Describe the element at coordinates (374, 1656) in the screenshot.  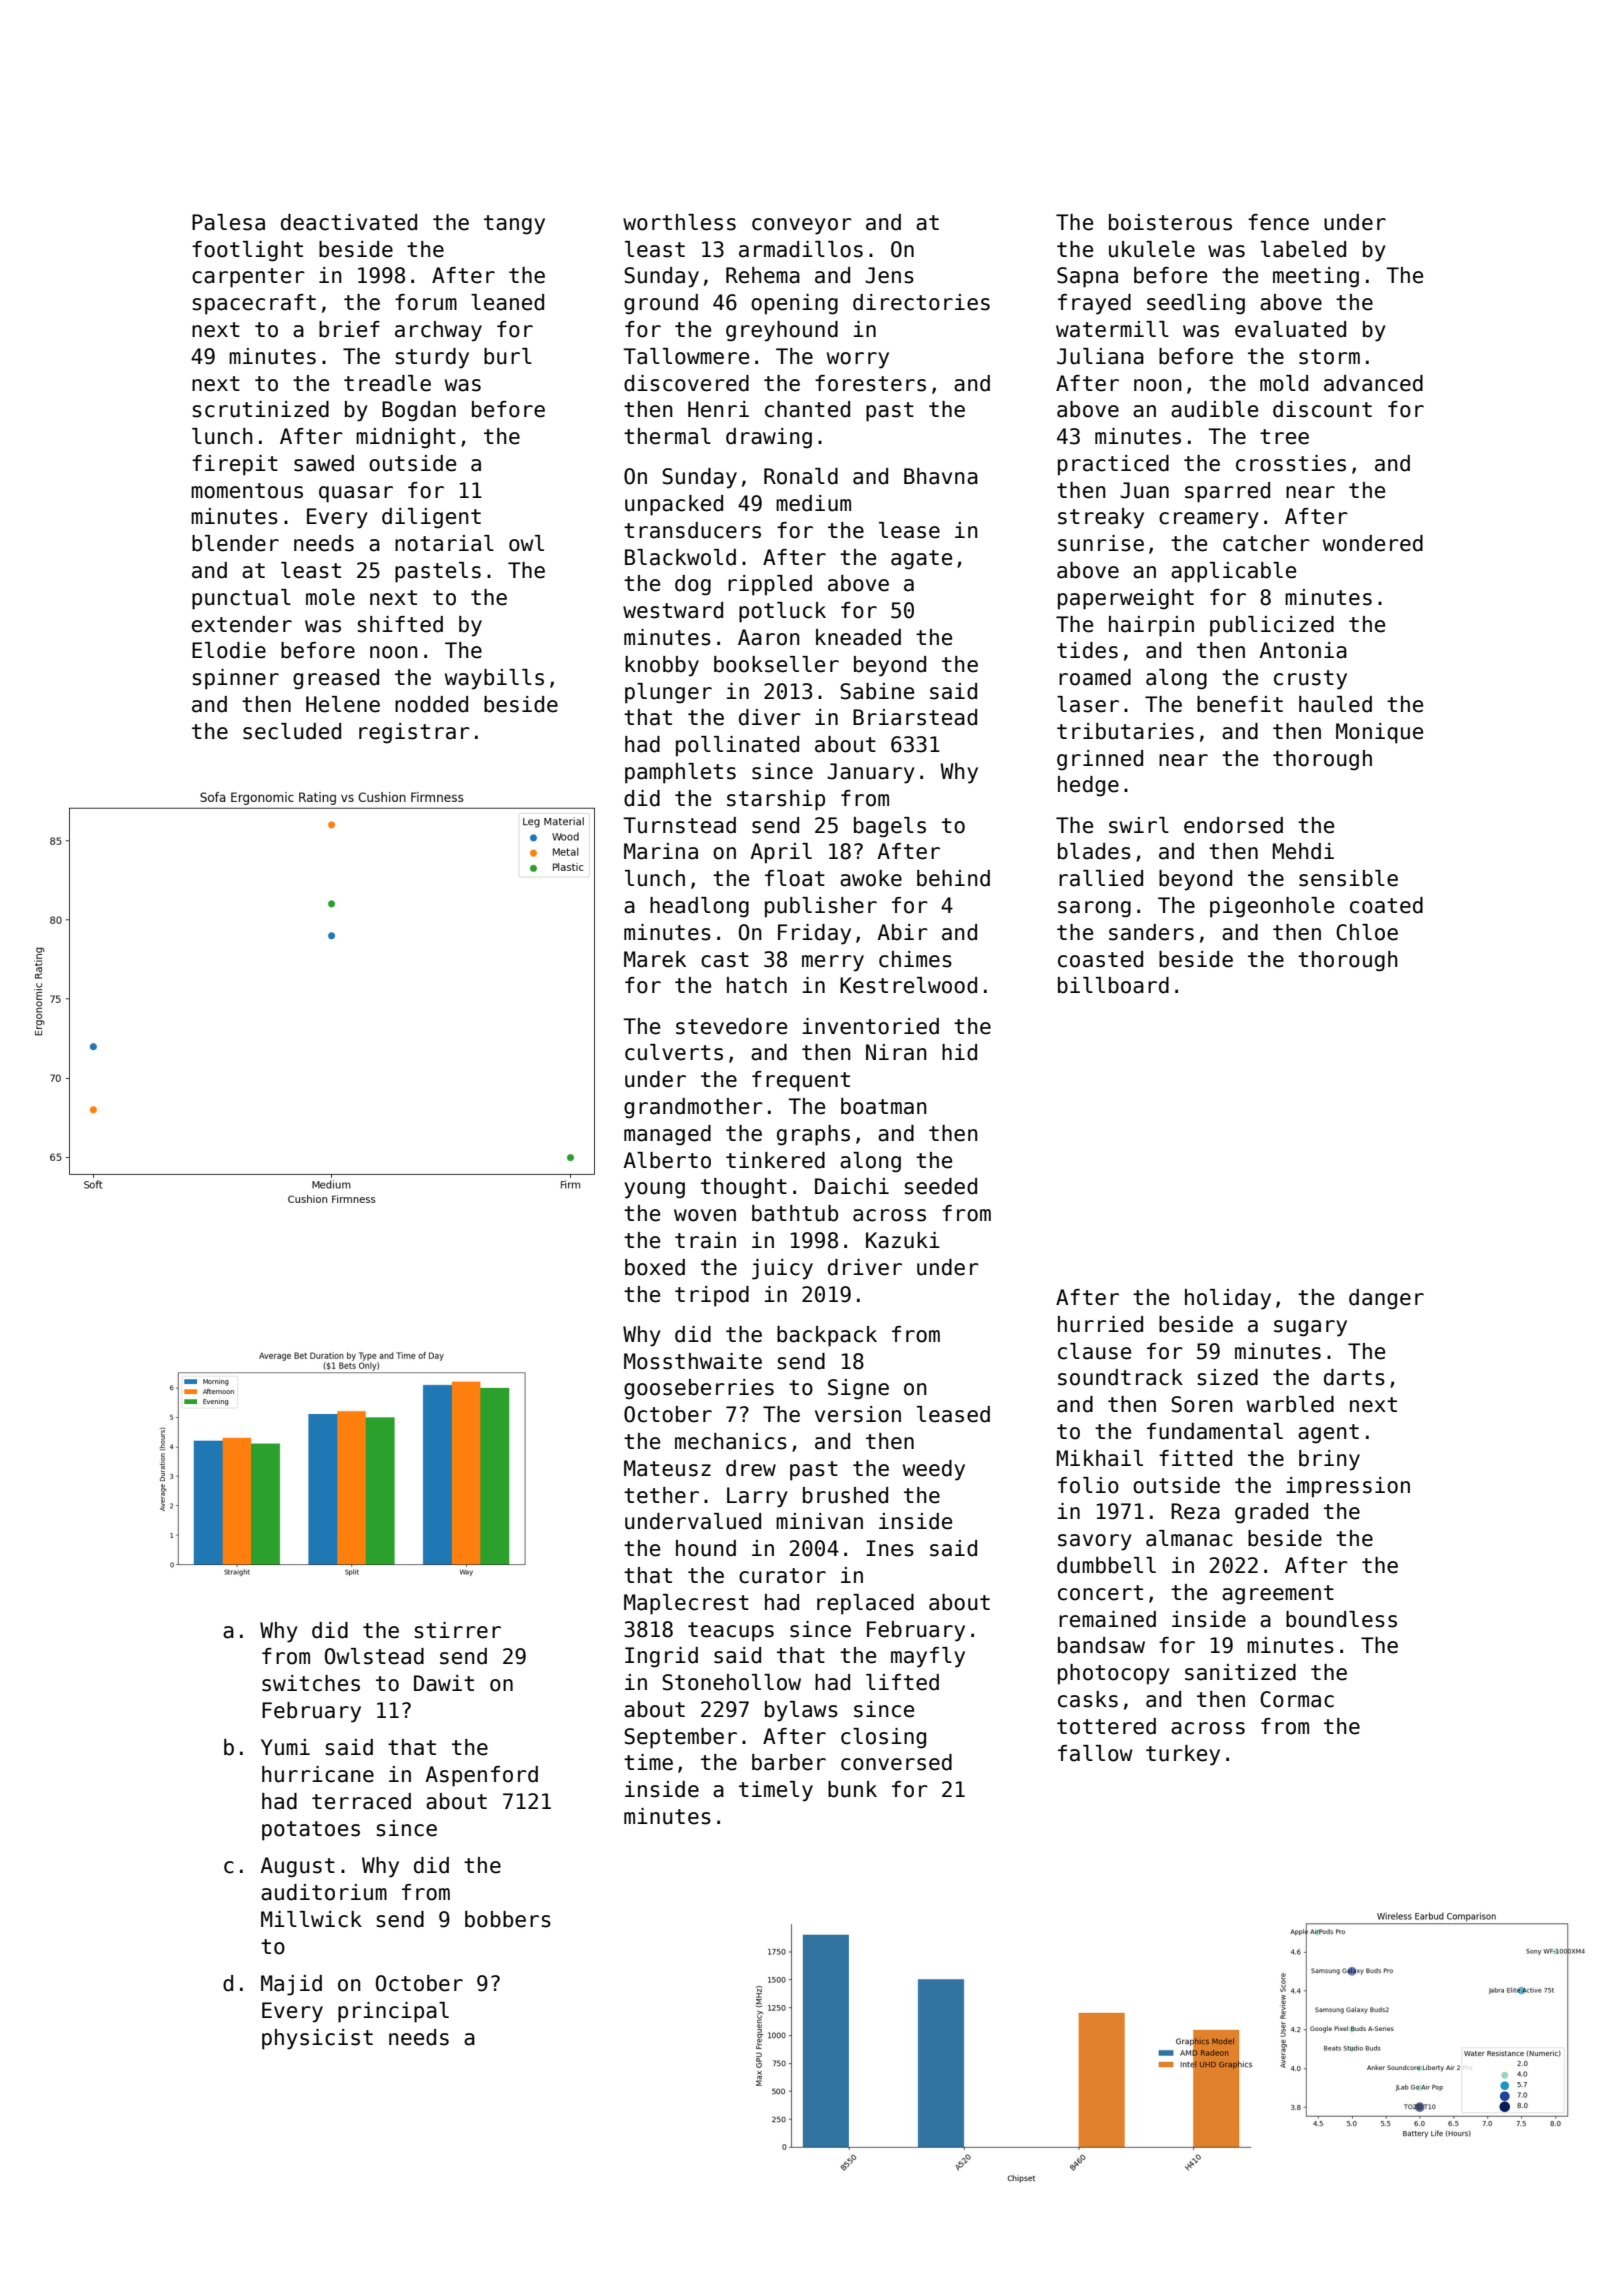
I see `Owlstead` at that location.
